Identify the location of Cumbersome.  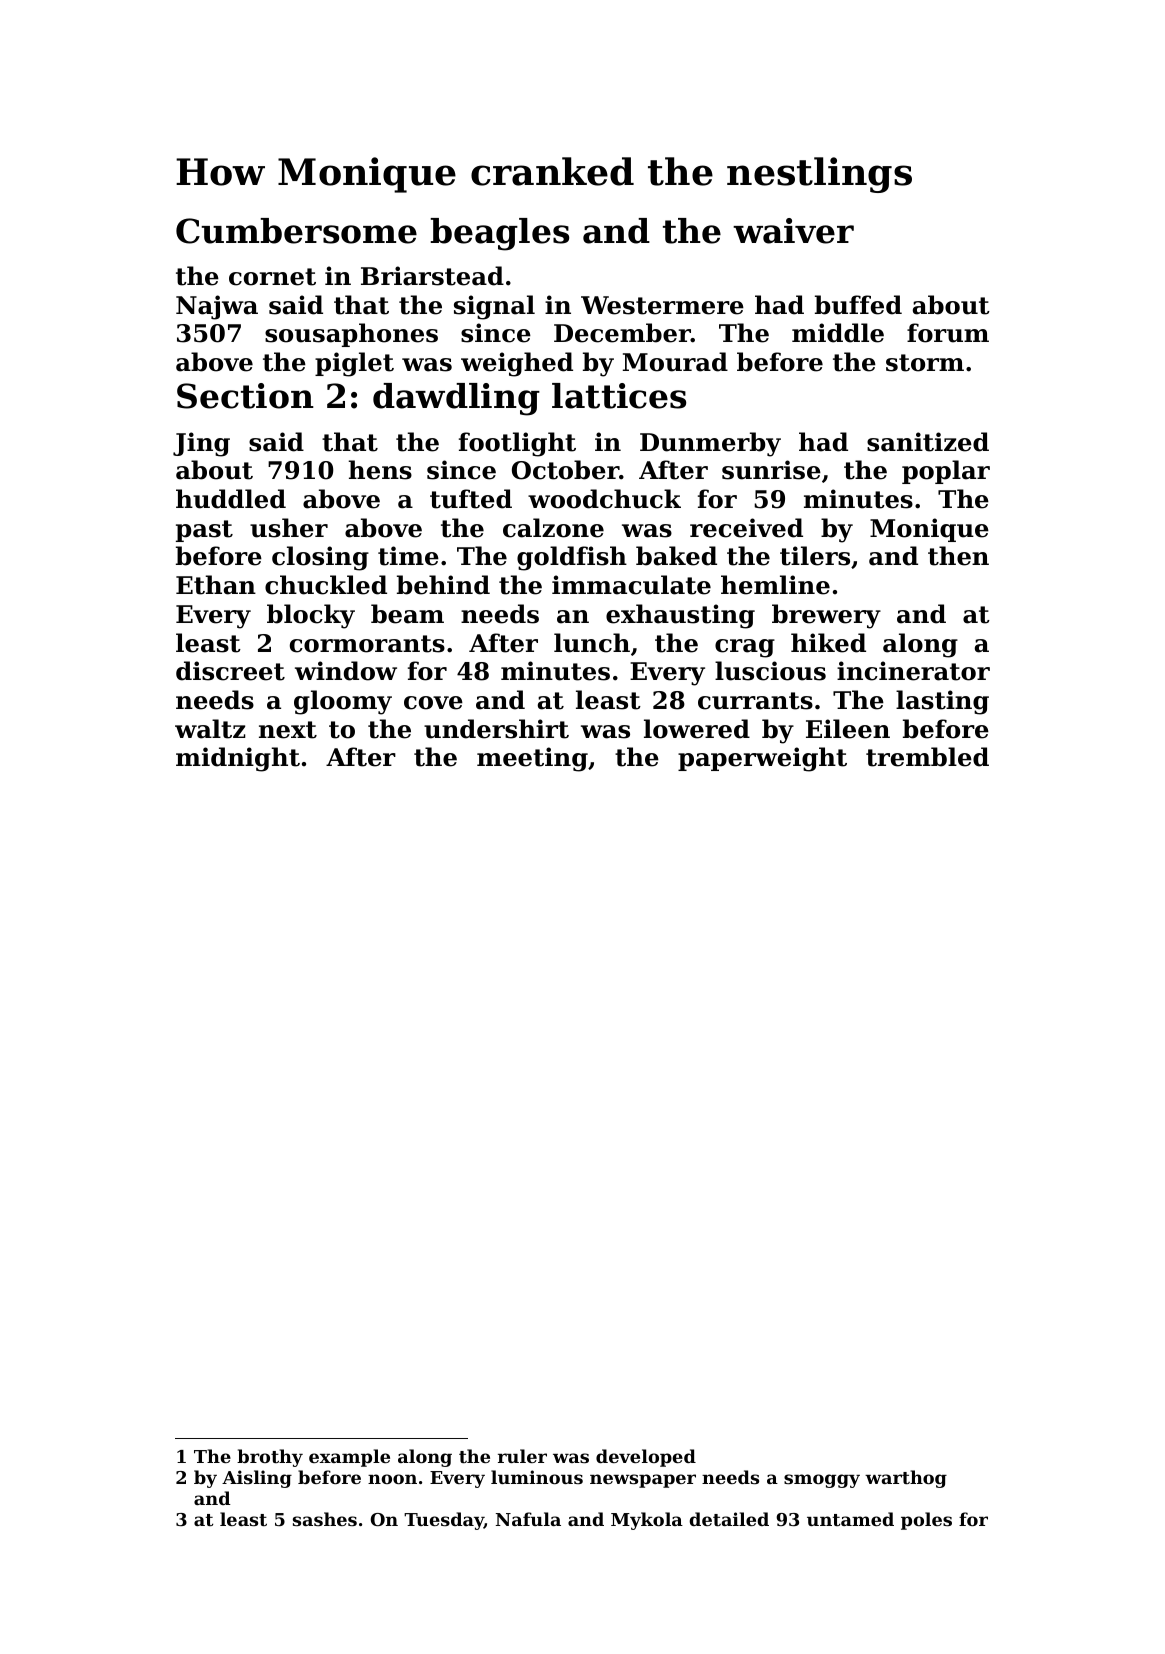
(296, 231).
